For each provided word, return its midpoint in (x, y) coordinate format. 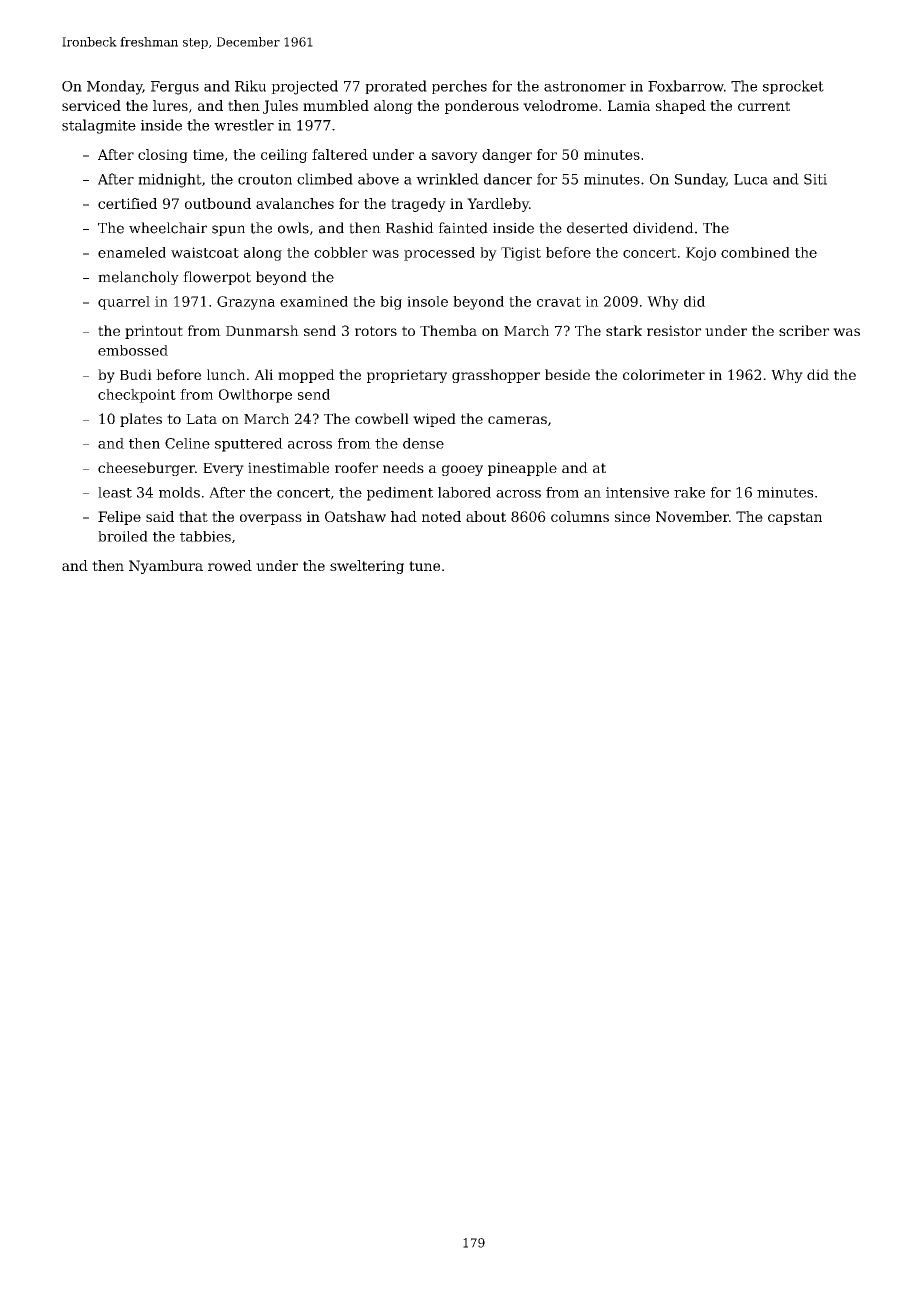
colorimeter (664, 374)
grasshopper (496, 376)
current (764, 106)
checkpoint (137, 396)
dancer (508, 179)
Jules (280, 107)
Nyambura (166, 567)
